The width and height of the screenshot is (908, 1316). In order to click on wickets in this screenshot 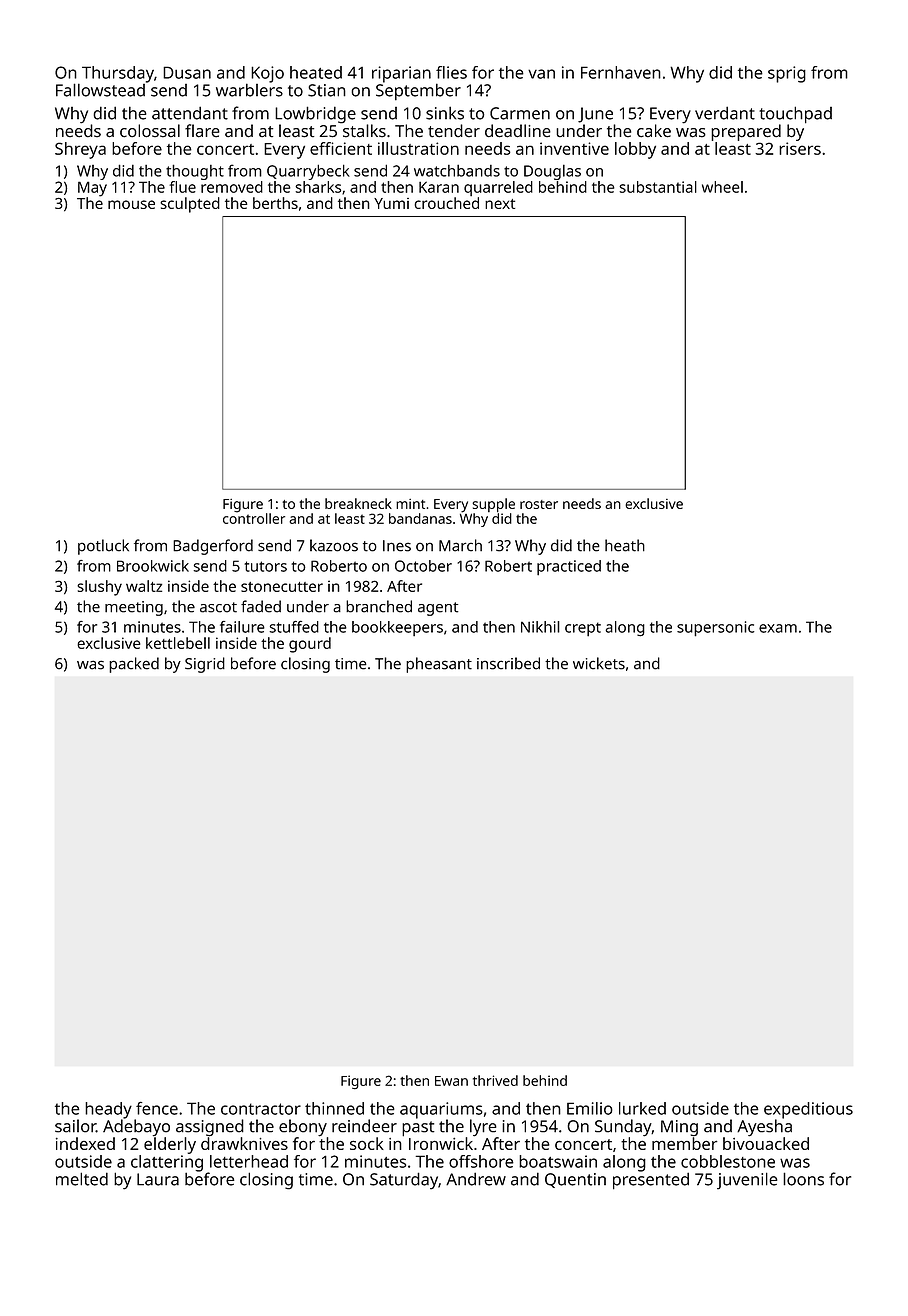, I will do `click(599, 663)`.
